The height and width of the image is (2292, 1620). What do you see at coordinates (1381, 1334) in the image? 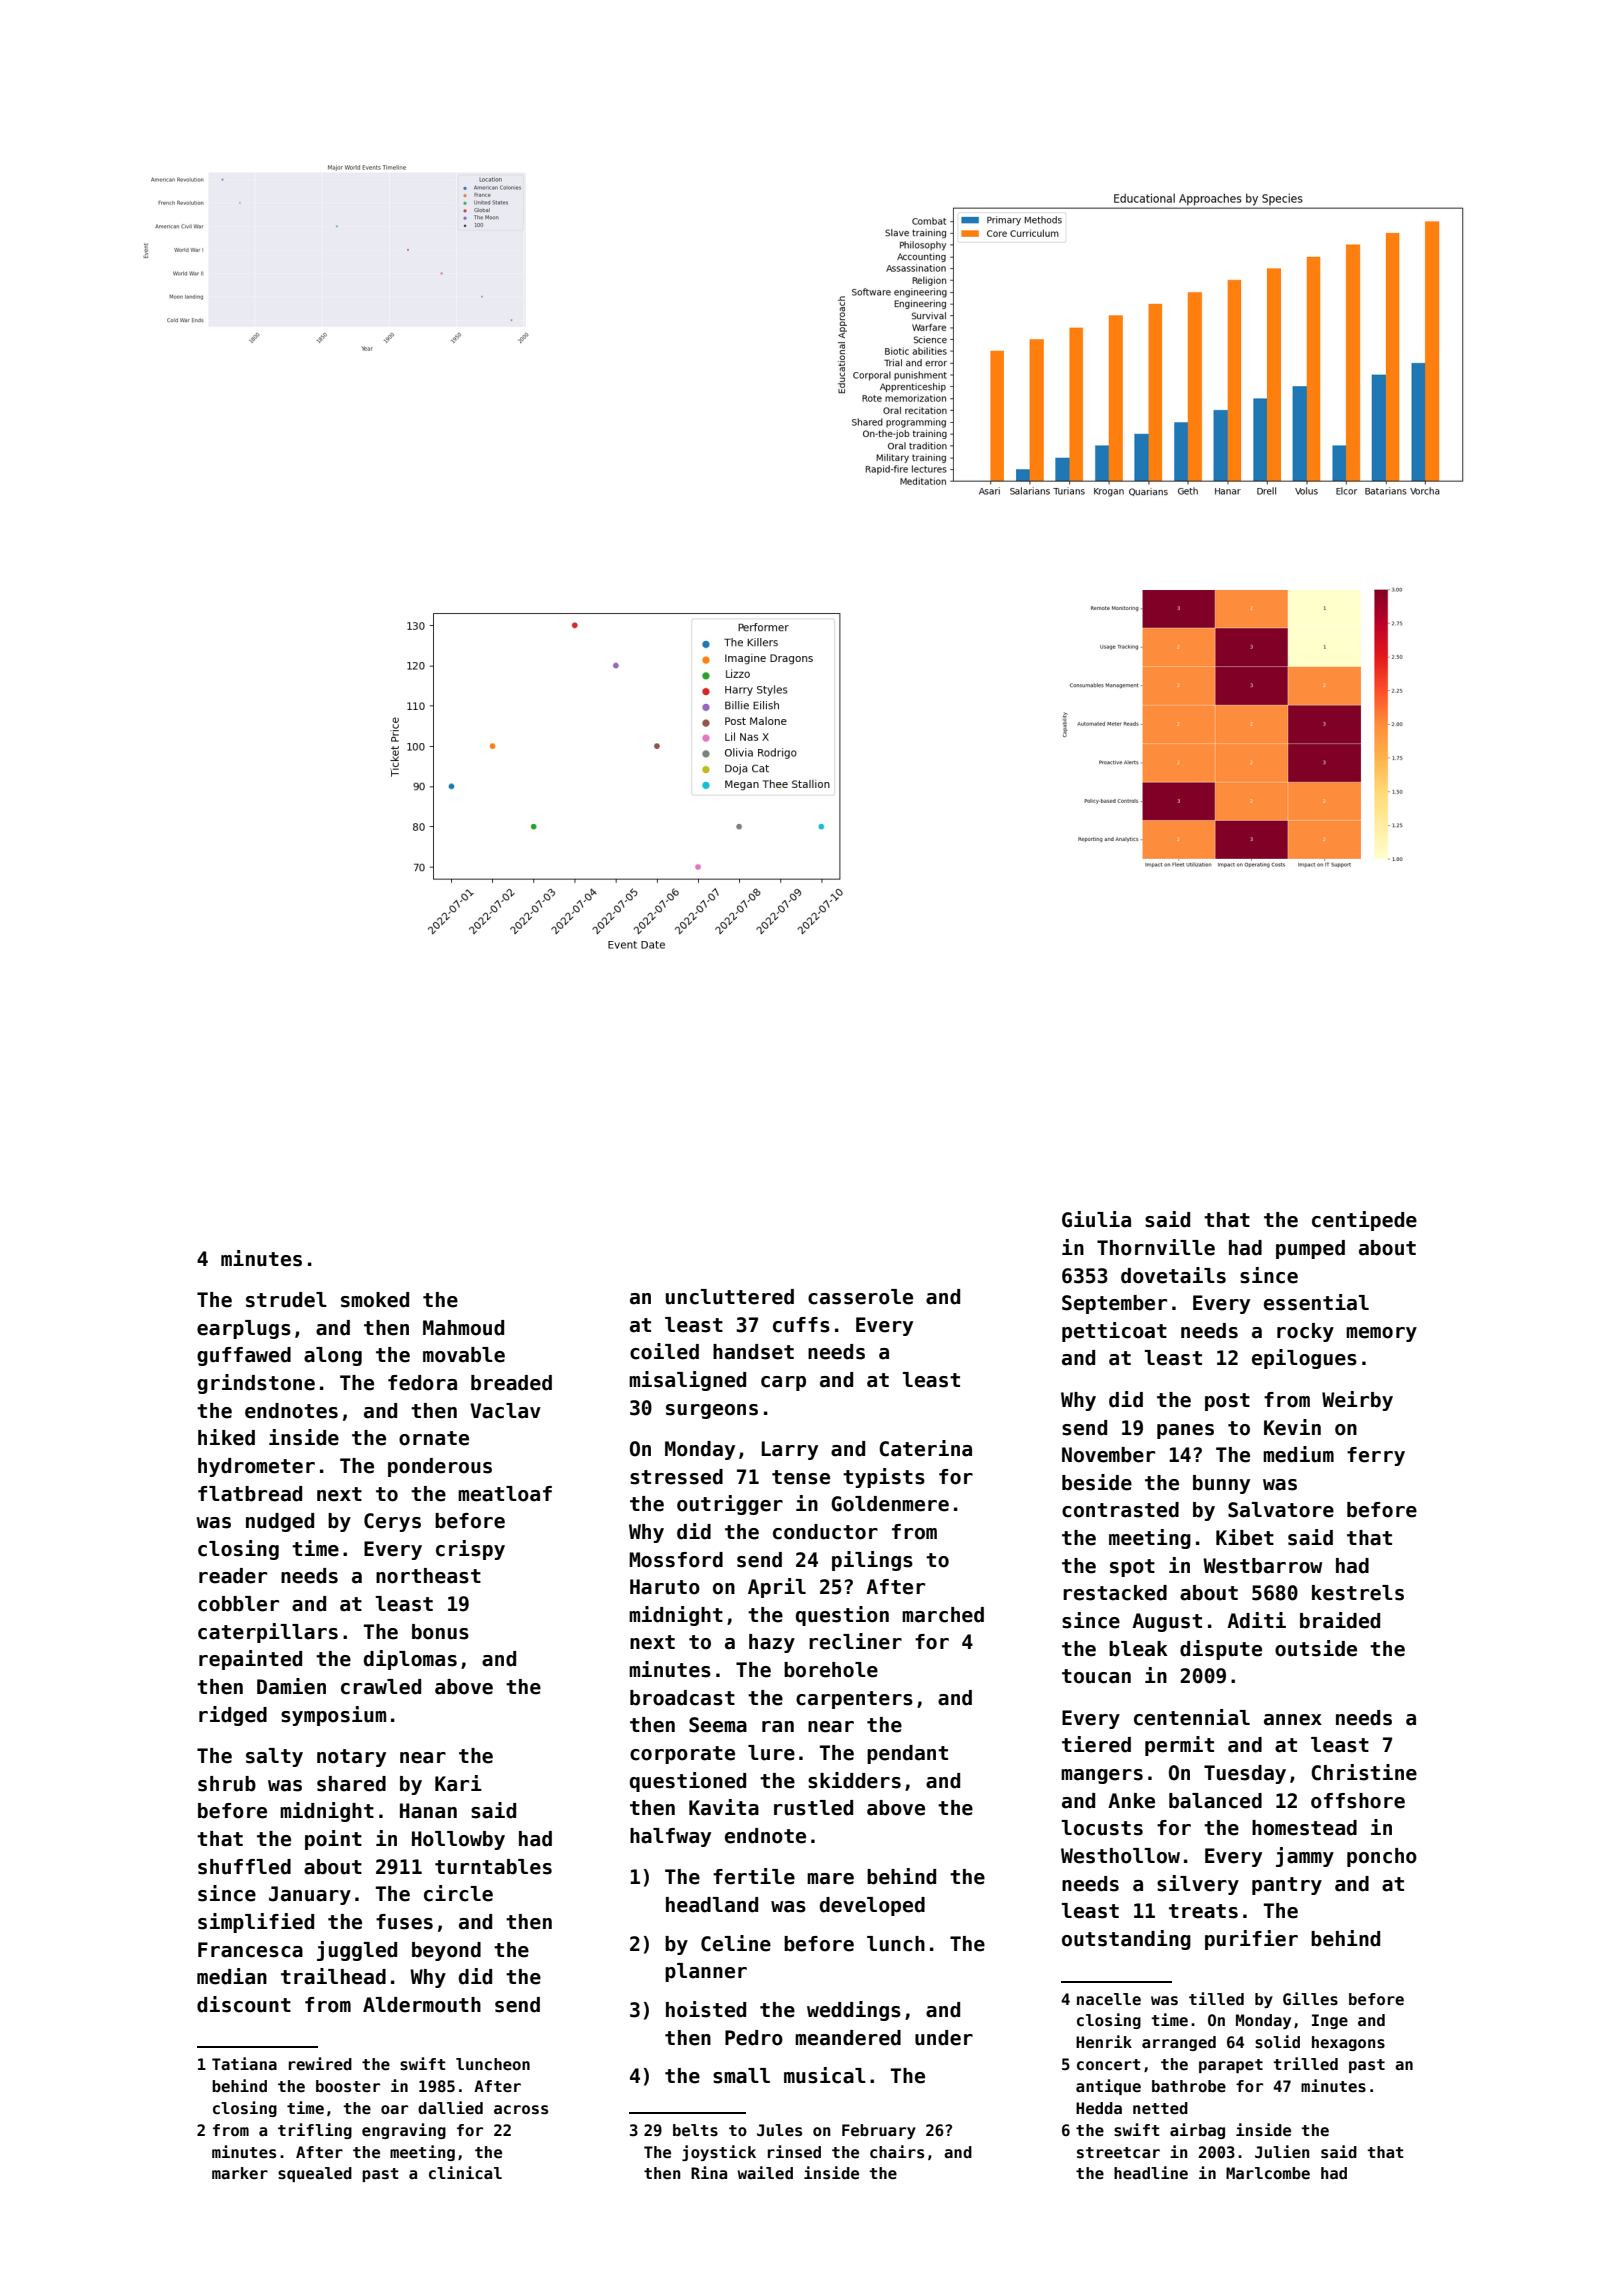
I see `memory` at bounding box center [1381, 1334].
